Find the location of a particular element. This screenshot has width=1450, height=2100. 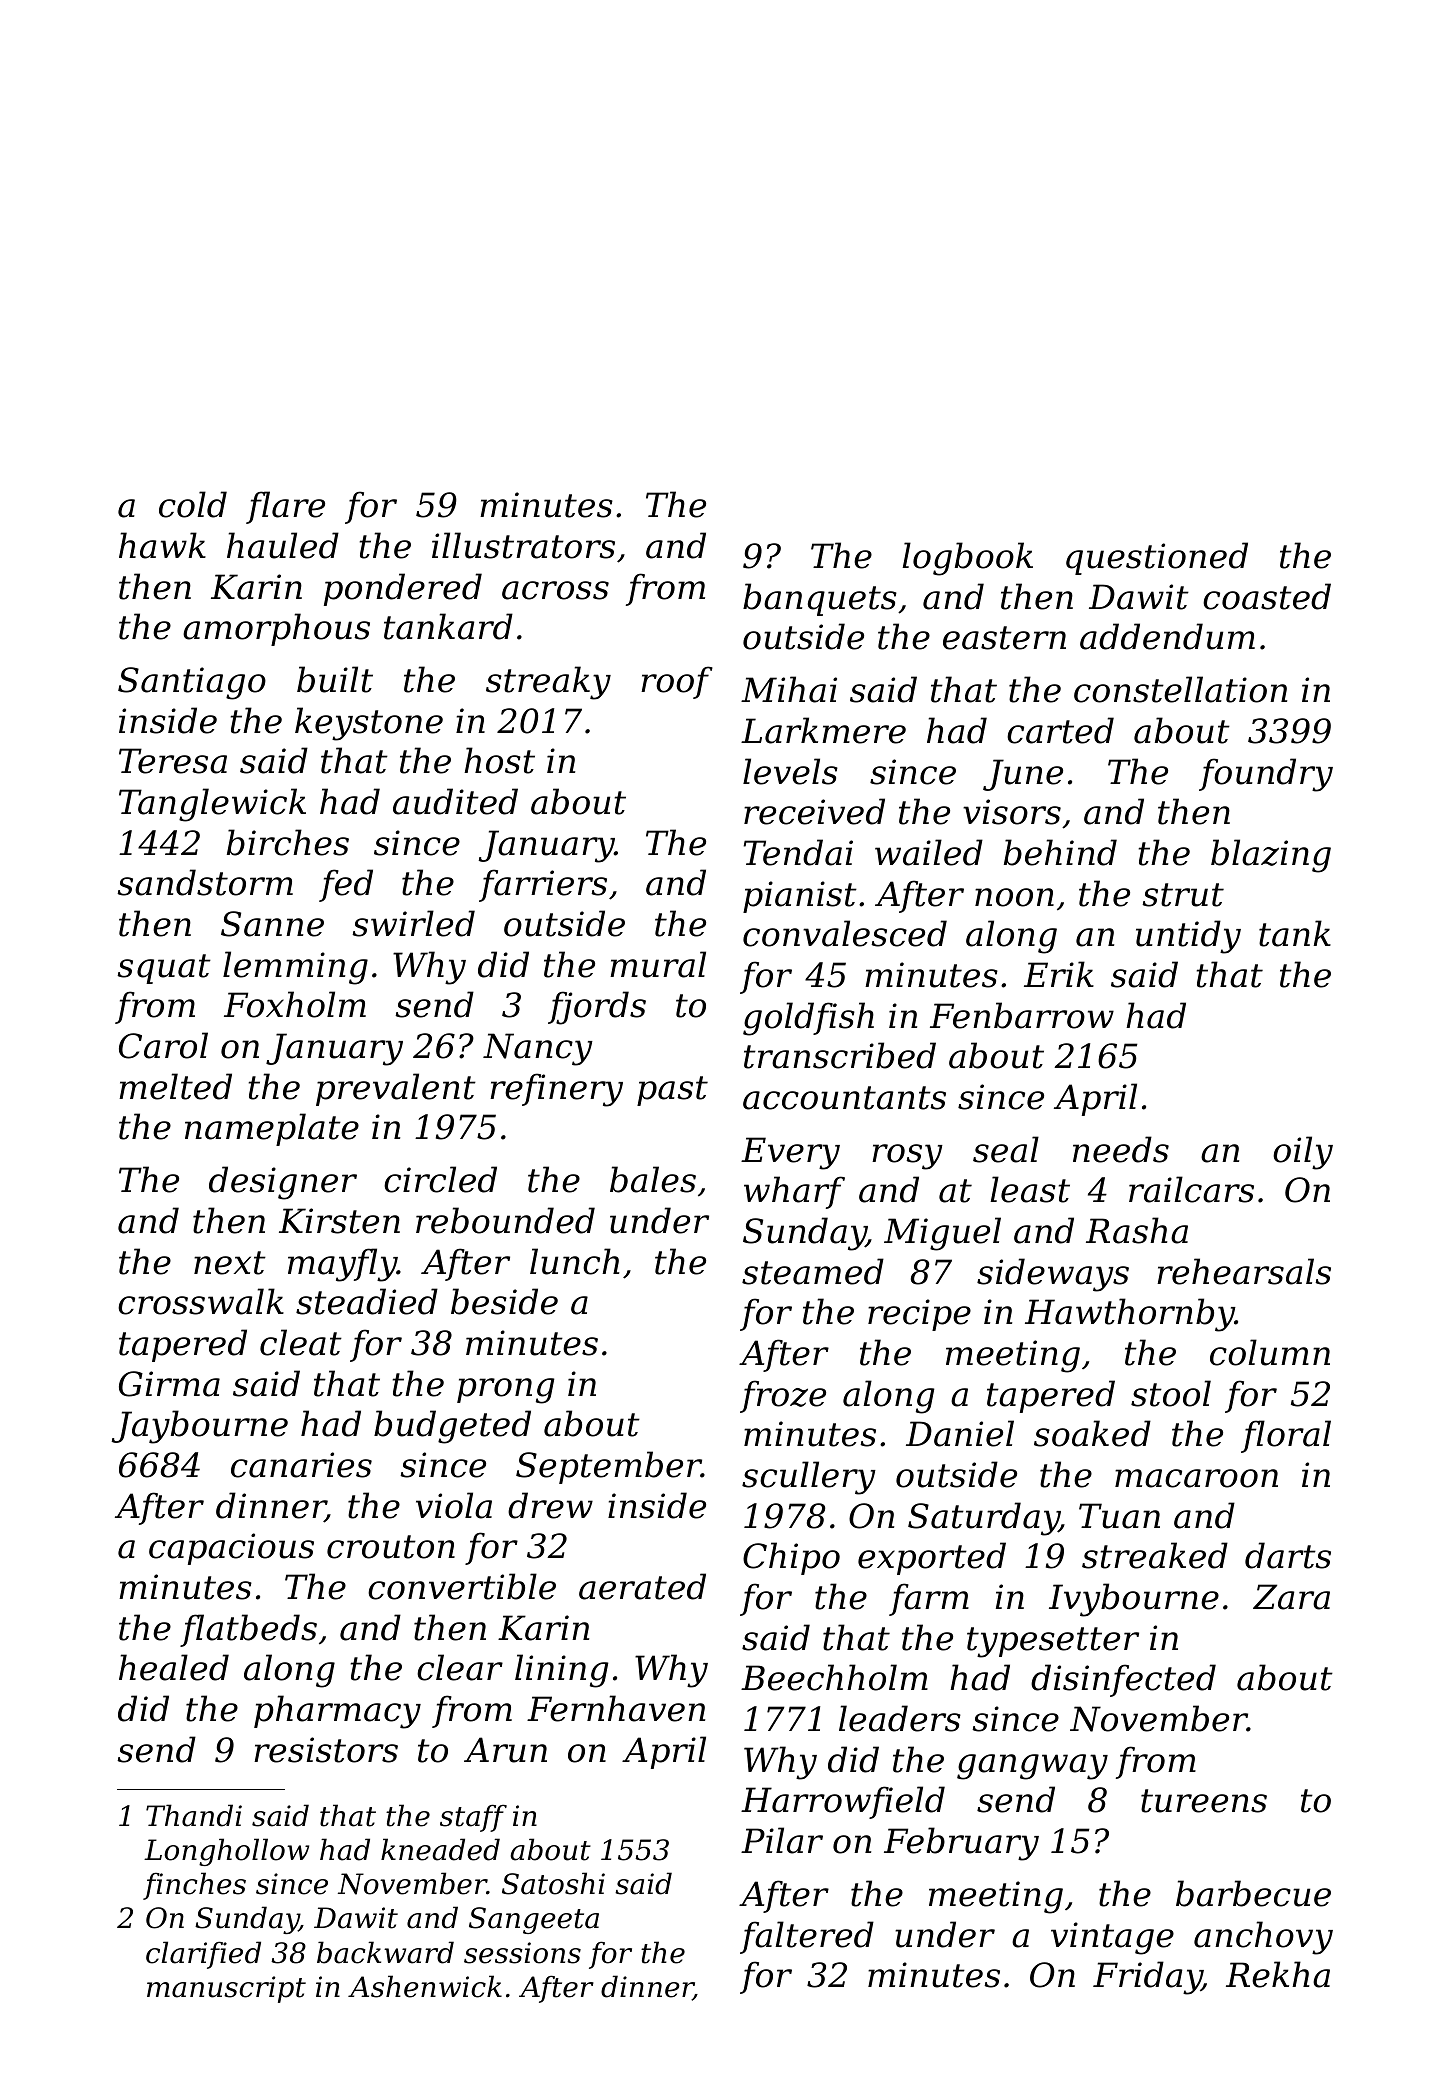

June is located at coordinates (1023, 775).
